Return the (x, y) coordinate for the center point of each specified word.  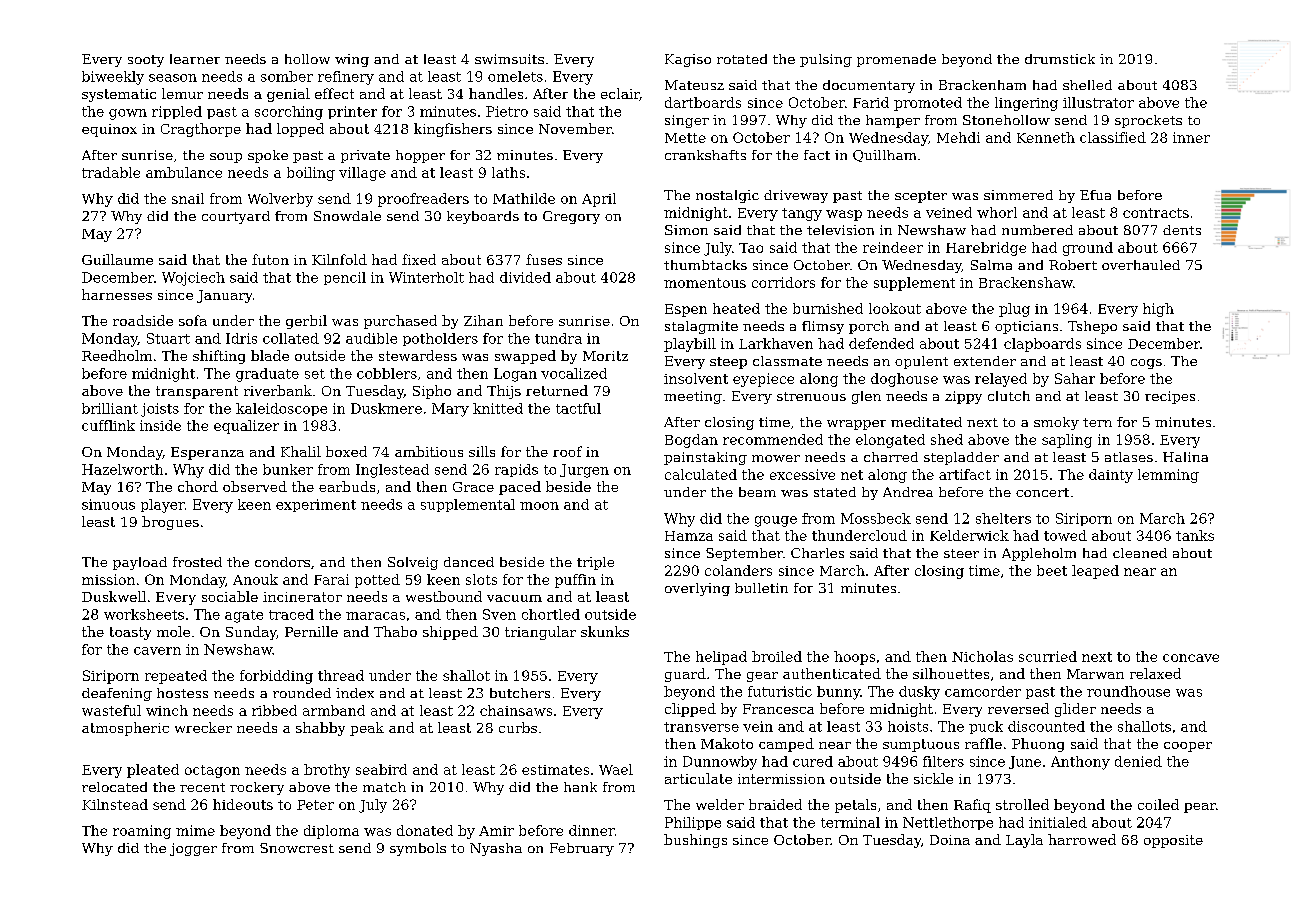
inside (160, 425)
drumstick (1060, 59)
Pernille (311, 631)
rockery (257, 788)
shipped (450, 633)
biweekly (113, 78)
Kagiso (688, 60)
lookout (895, 308)
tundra (558, 338)
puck (986, 727)
